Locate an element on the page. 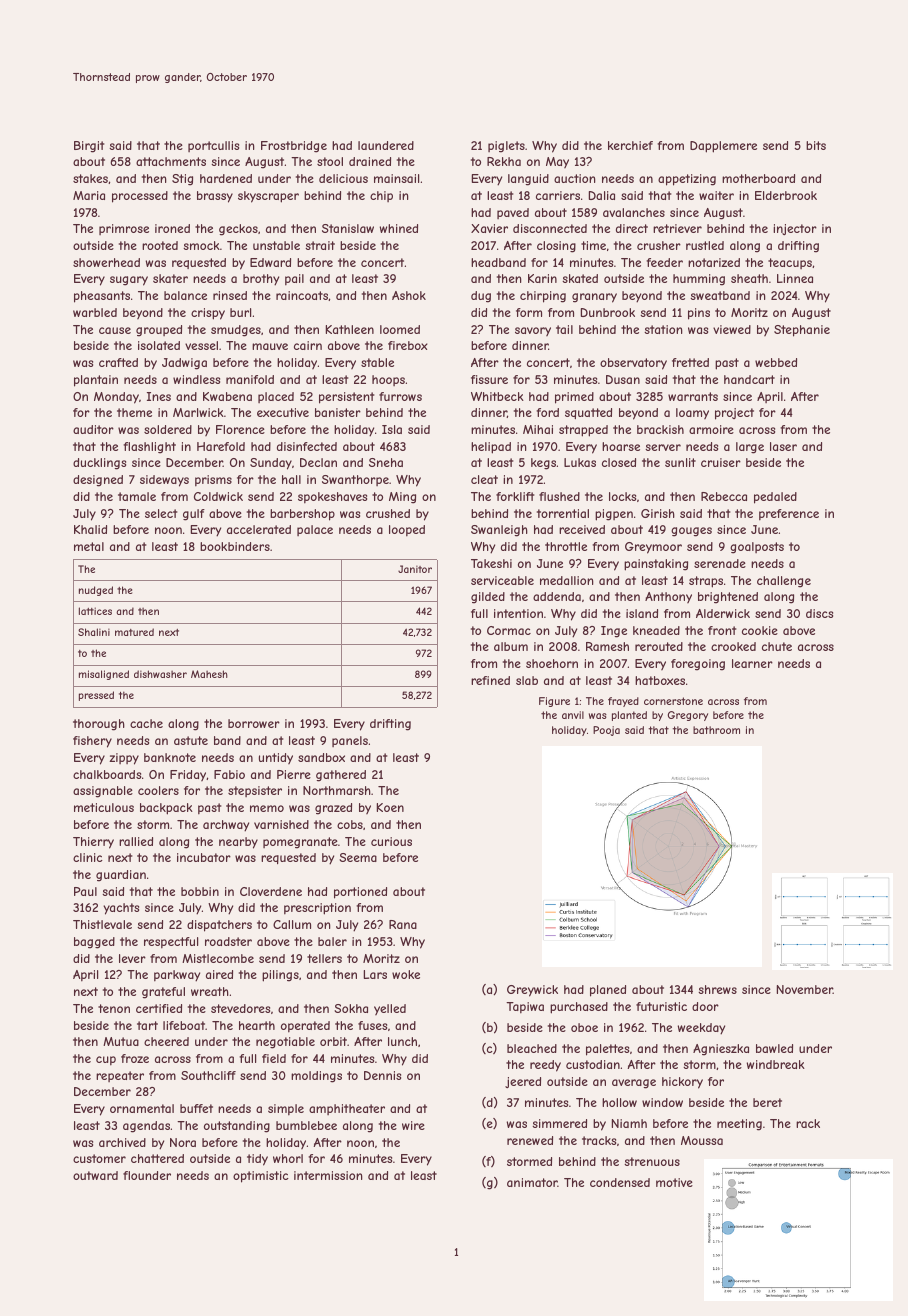  guardian is located at coordinates (121, 876).
